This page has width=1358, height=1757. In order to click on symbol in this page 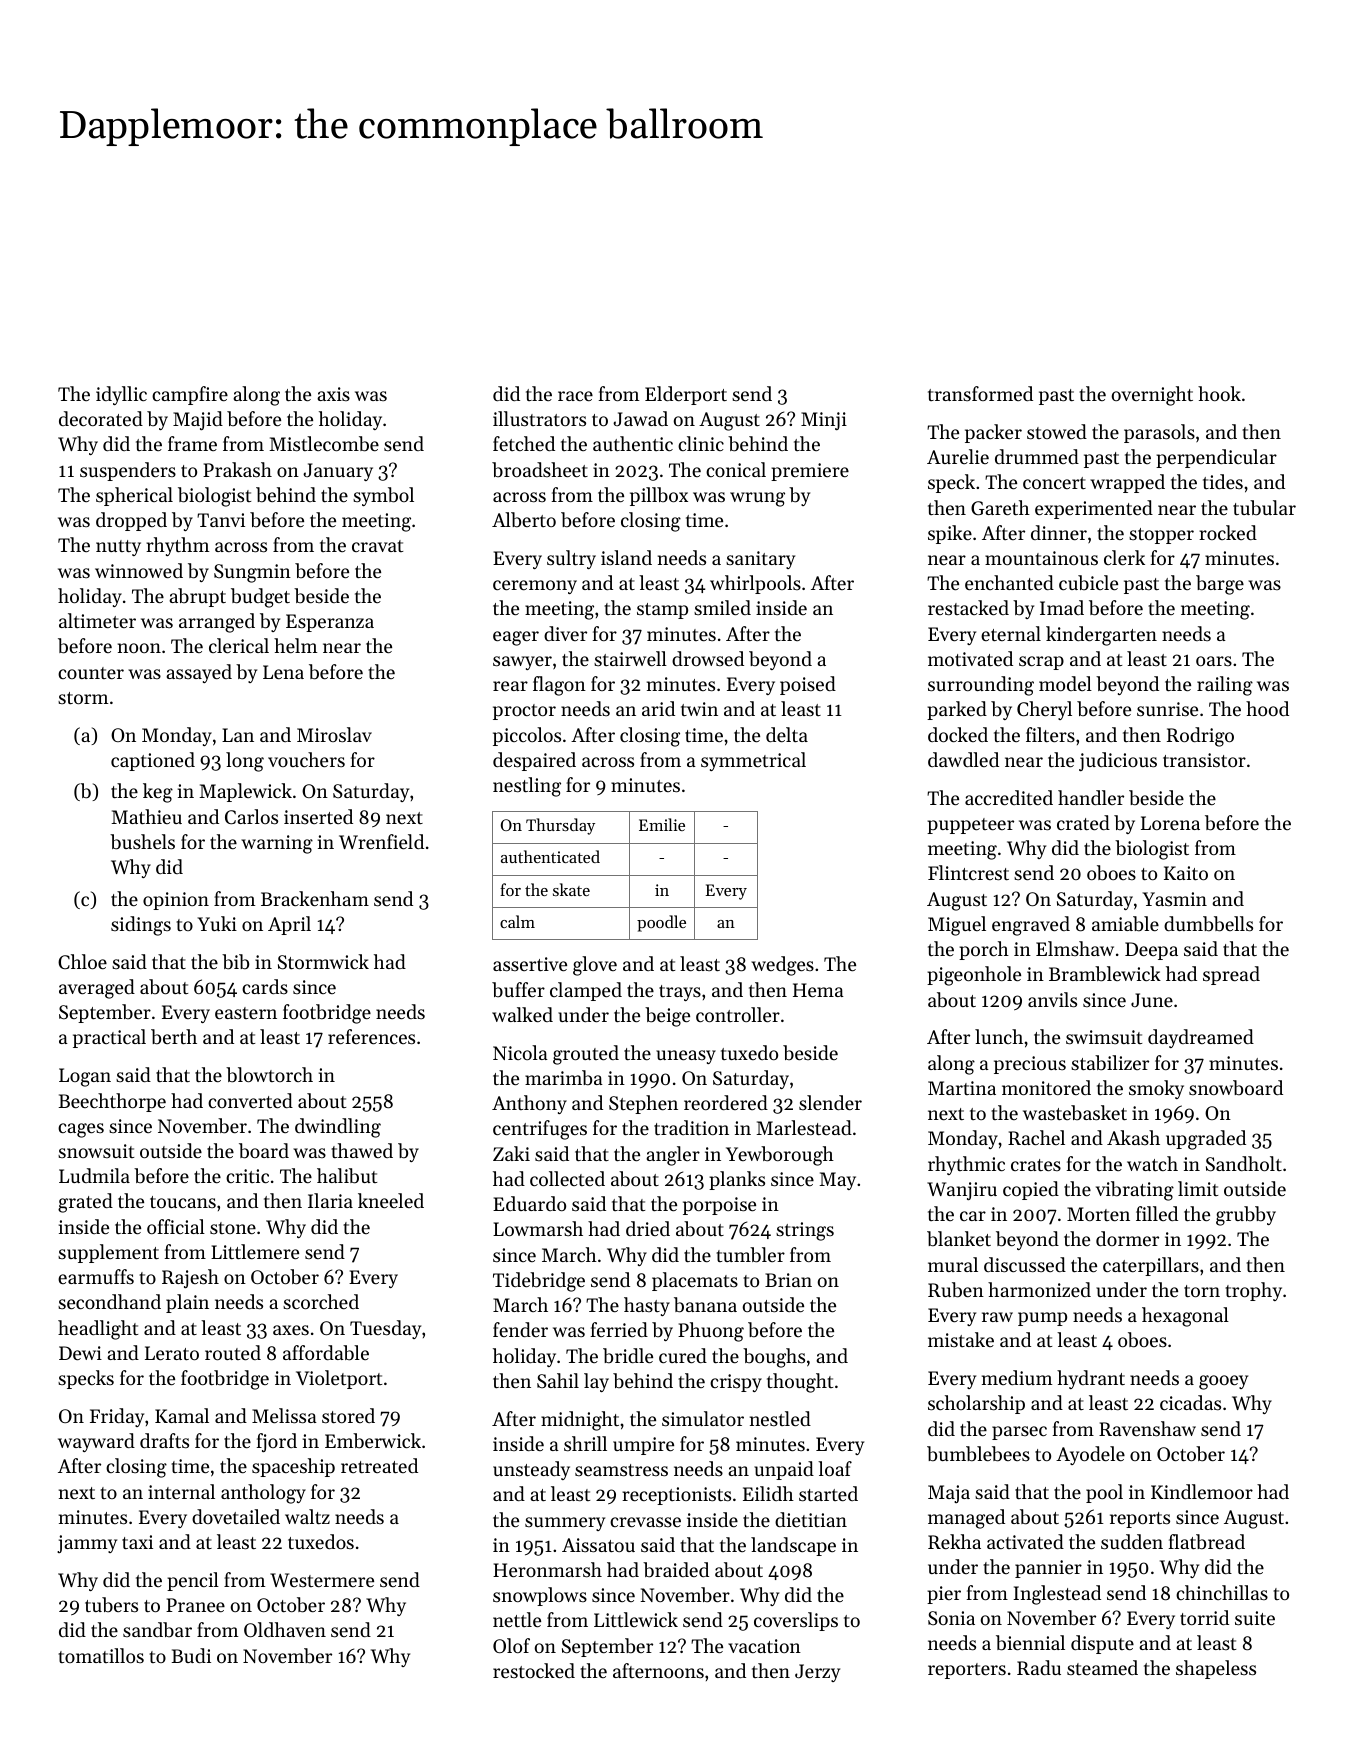, I will do `click(383, 496)`.
